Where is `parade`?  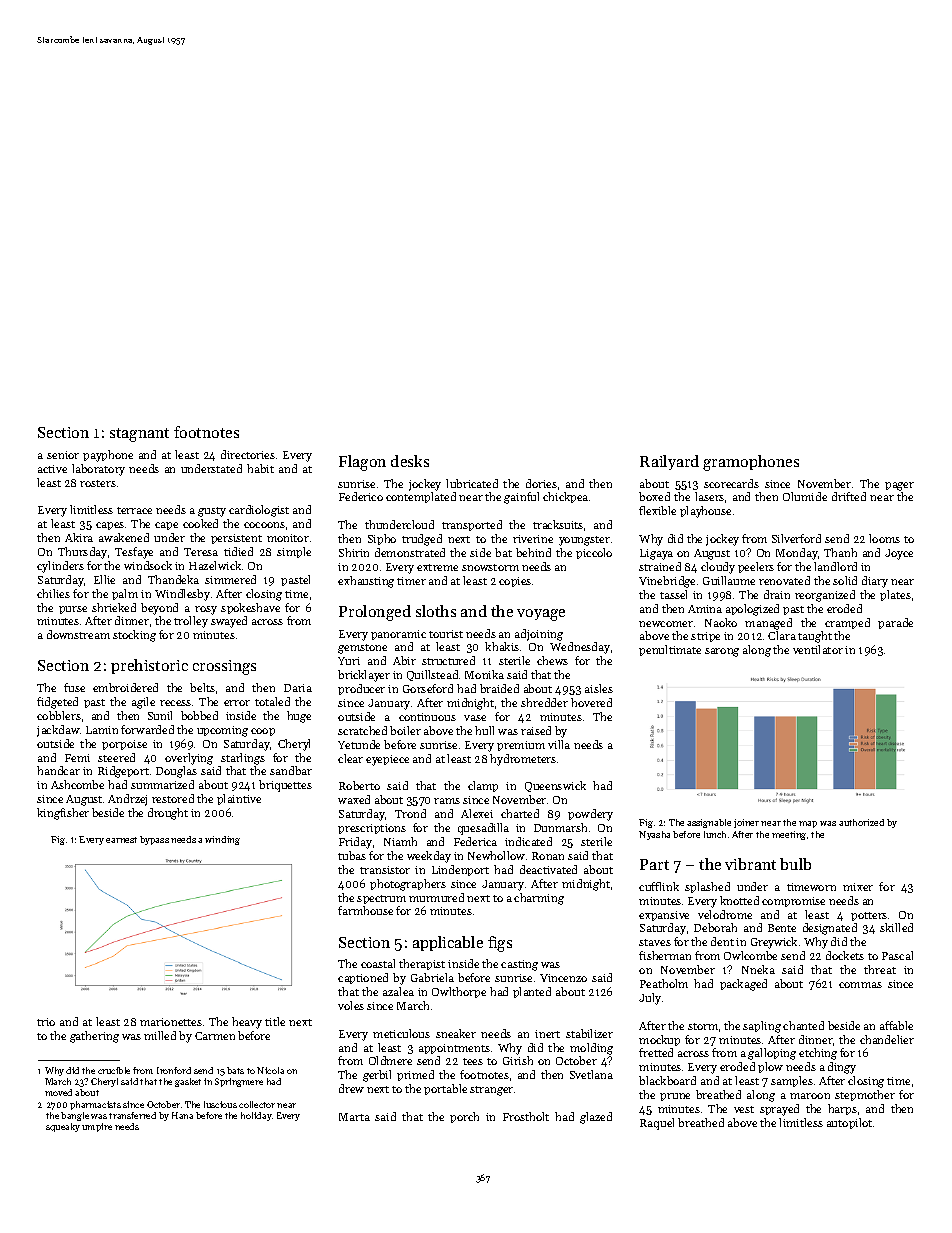
parade is located at coordinates (895, 623).
